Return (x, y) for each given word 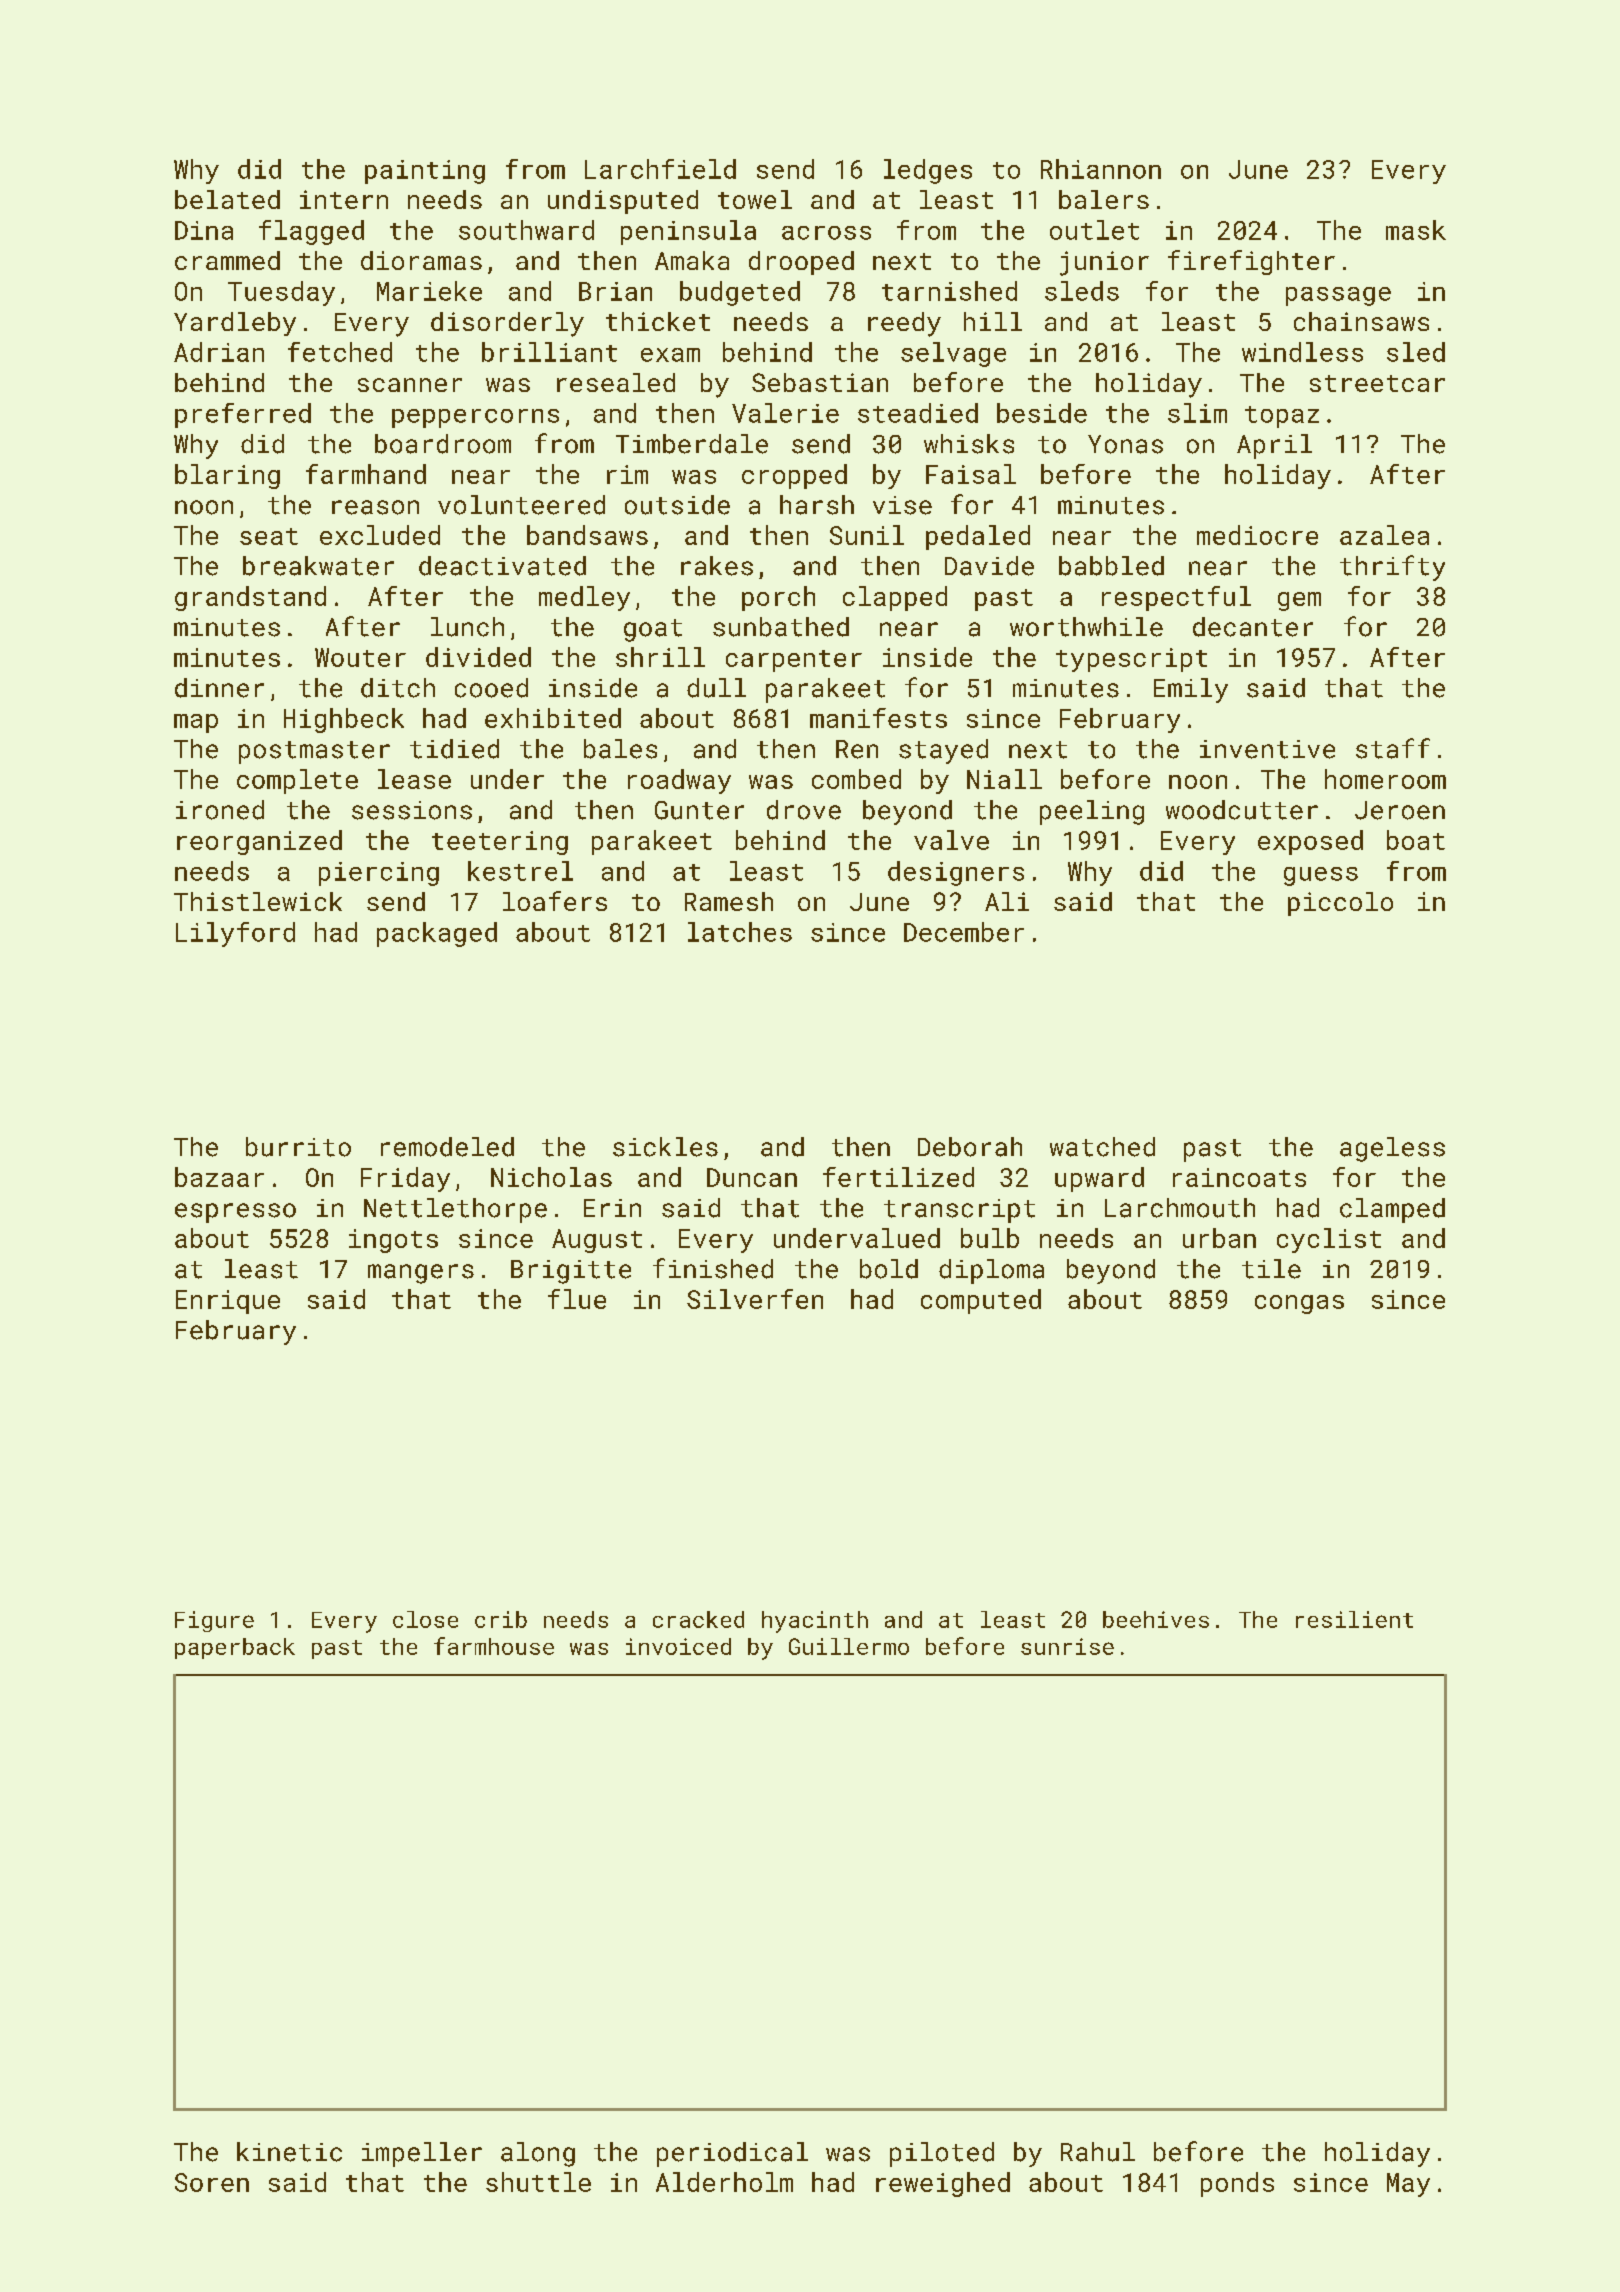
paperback (235, 1648)
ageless (1392, 1149)
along (538, 2154)
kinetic (289, 2152)
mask (1416, 230)
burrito (298, 1147)
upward (1099, 1179)
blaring (227, 476)
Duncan (752, 1177)
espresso (235, 1213)
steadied (918, 413)
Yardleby (235, 324)
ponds (1237, 2184)
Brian (615, 291)
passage (1338, 296)
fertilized (898, 1177)
